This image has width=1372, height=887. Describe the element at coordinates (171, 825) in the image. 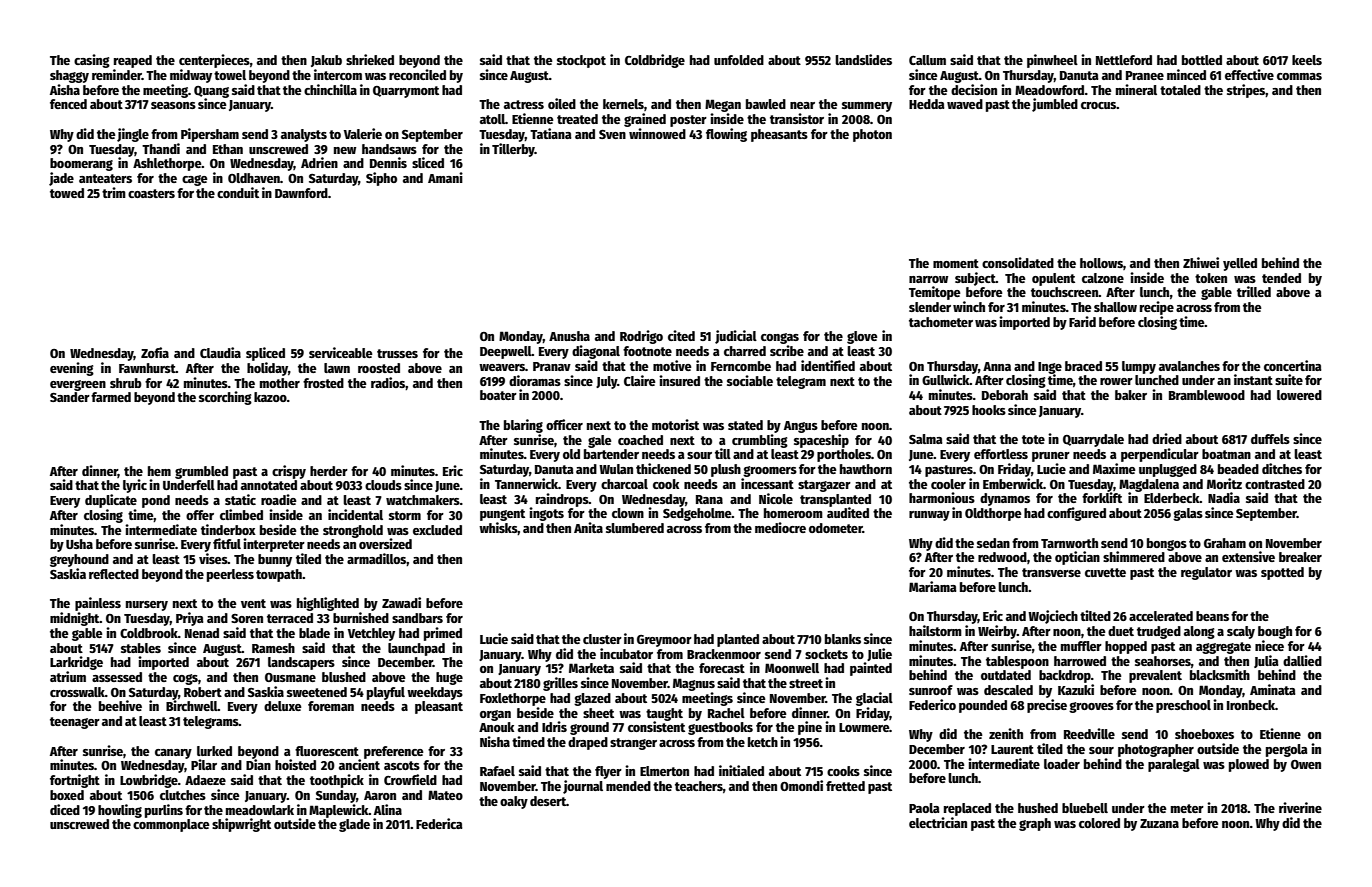

I see `commonplace` at that location.
